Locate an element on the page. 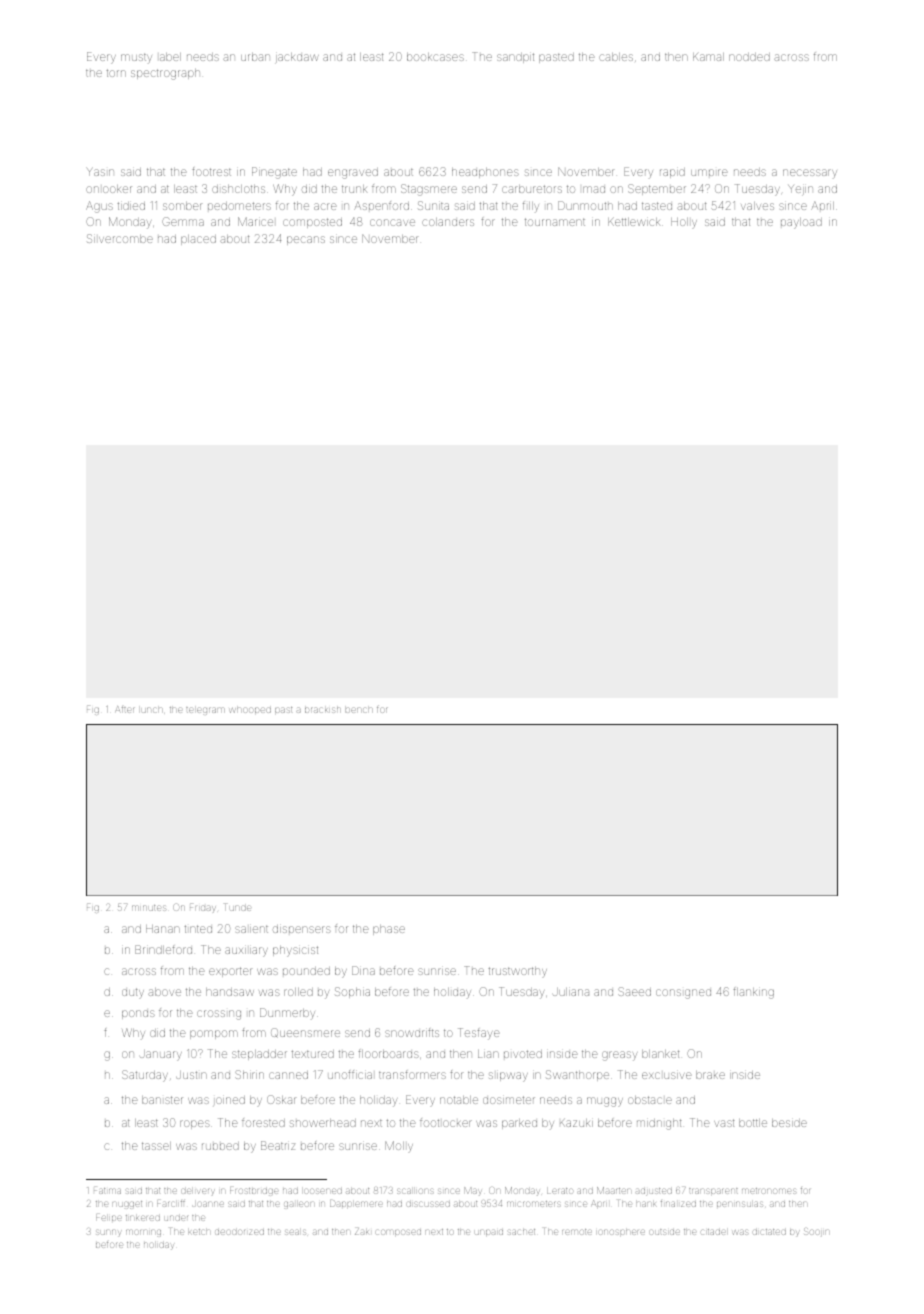  remote is located at coordinates (577, 1232).
